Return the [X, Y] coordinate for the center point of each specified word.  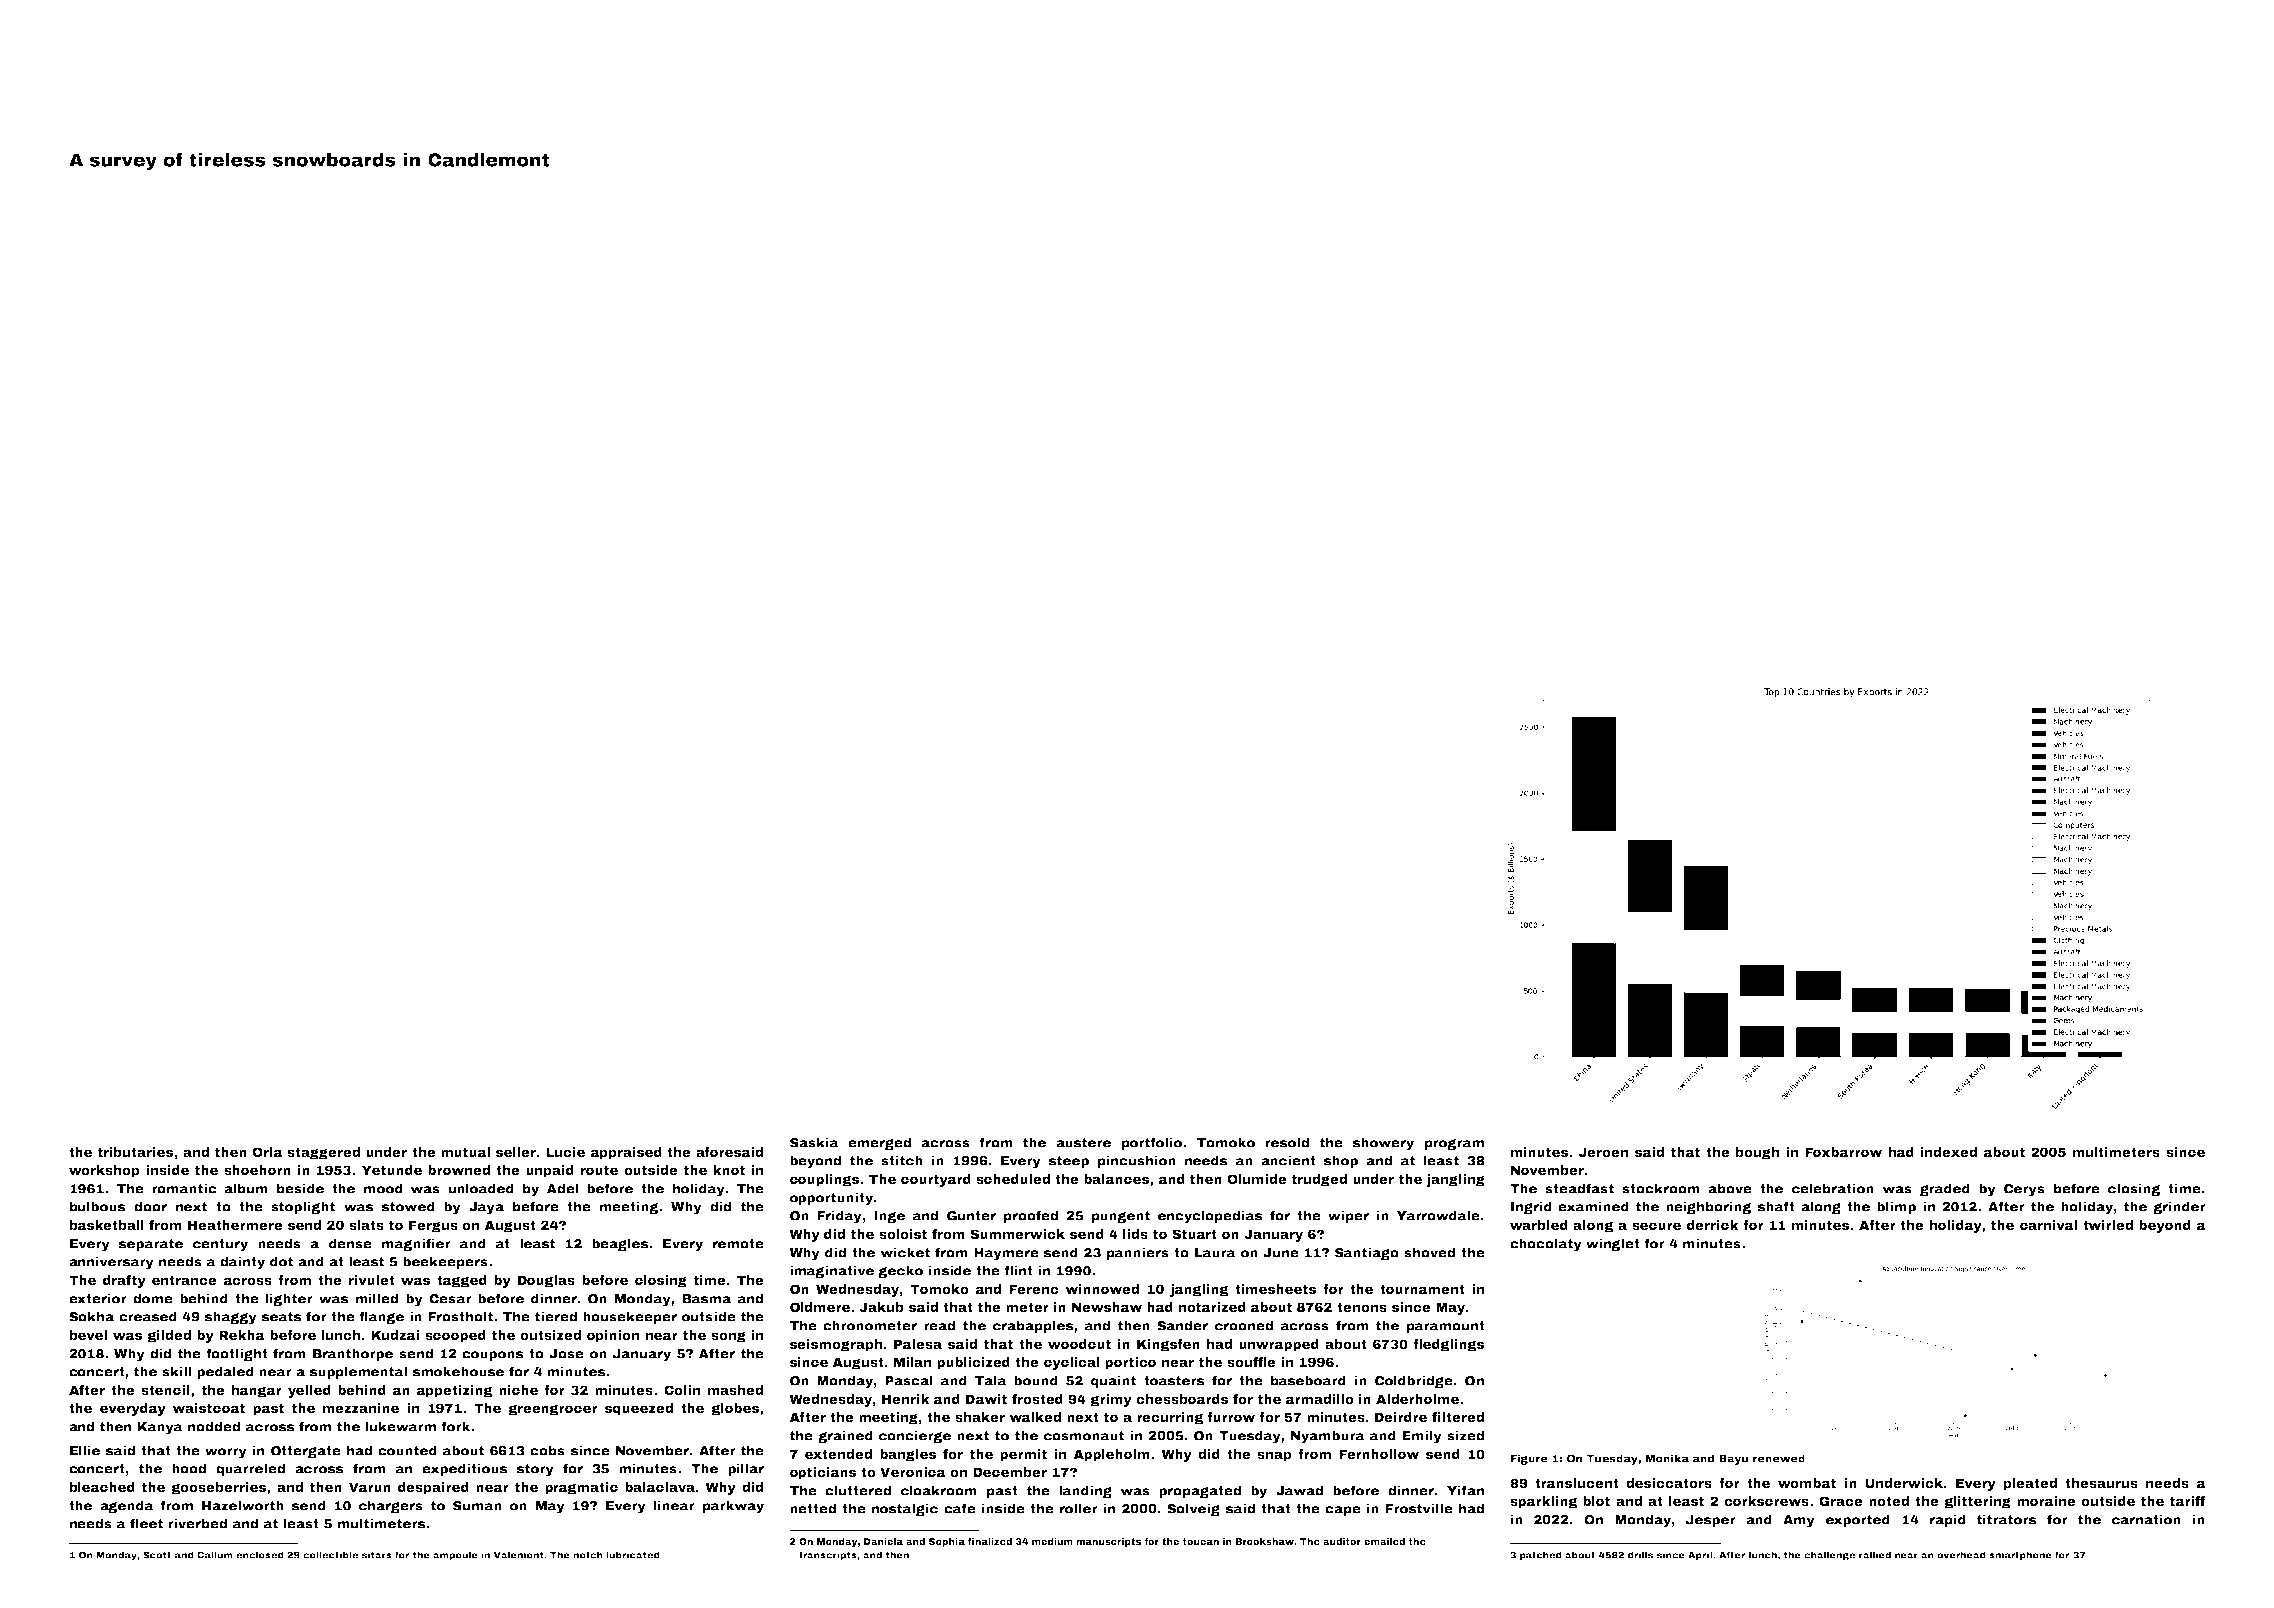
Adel [562, 1188]
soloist [903, 1234]
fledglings [1448, 1345]
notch [588, 1555]
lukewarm [400, 1426]
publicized [973, 1363]
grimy [1111, 1400]
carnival [2048, 1225]
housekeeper [630, 1317]
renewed [1779, 1458]
